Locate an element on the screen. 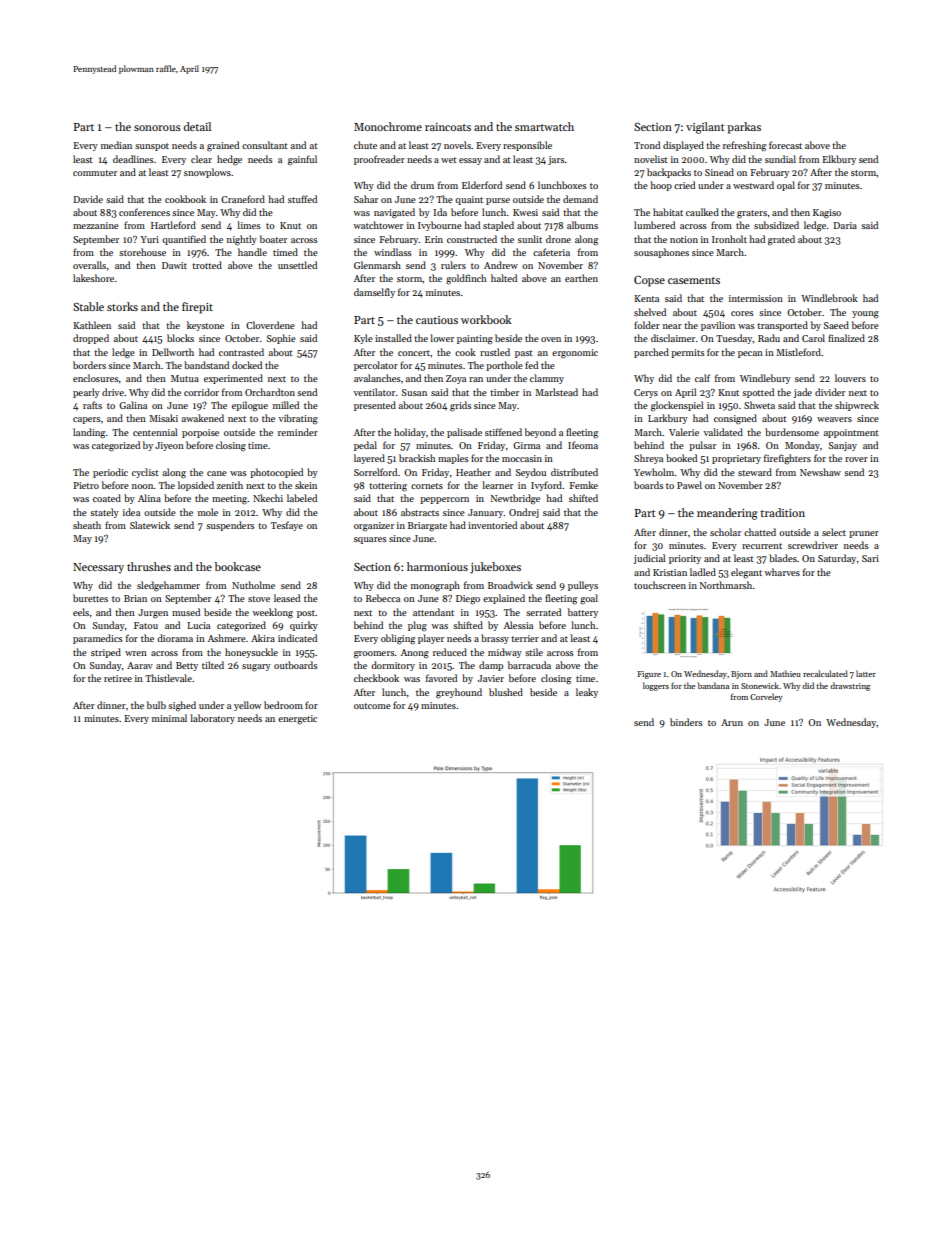 The width and height of the screenshot is (952, 1233). consultant is located at coordinates (265, 145).
